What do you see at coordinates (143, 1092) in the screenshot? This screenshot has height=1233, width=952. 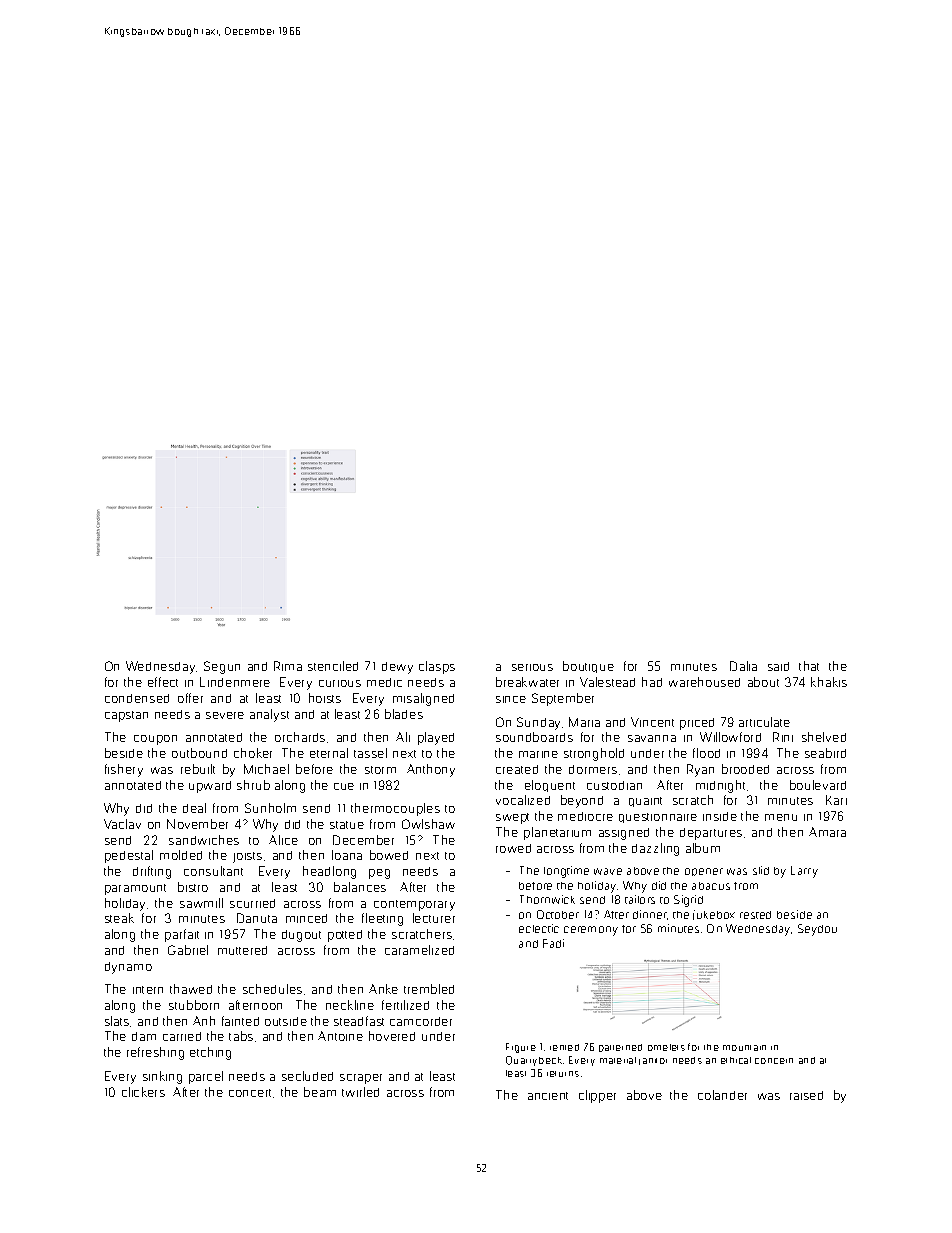 I see `clickers` at bounding box center [143, 1092].
